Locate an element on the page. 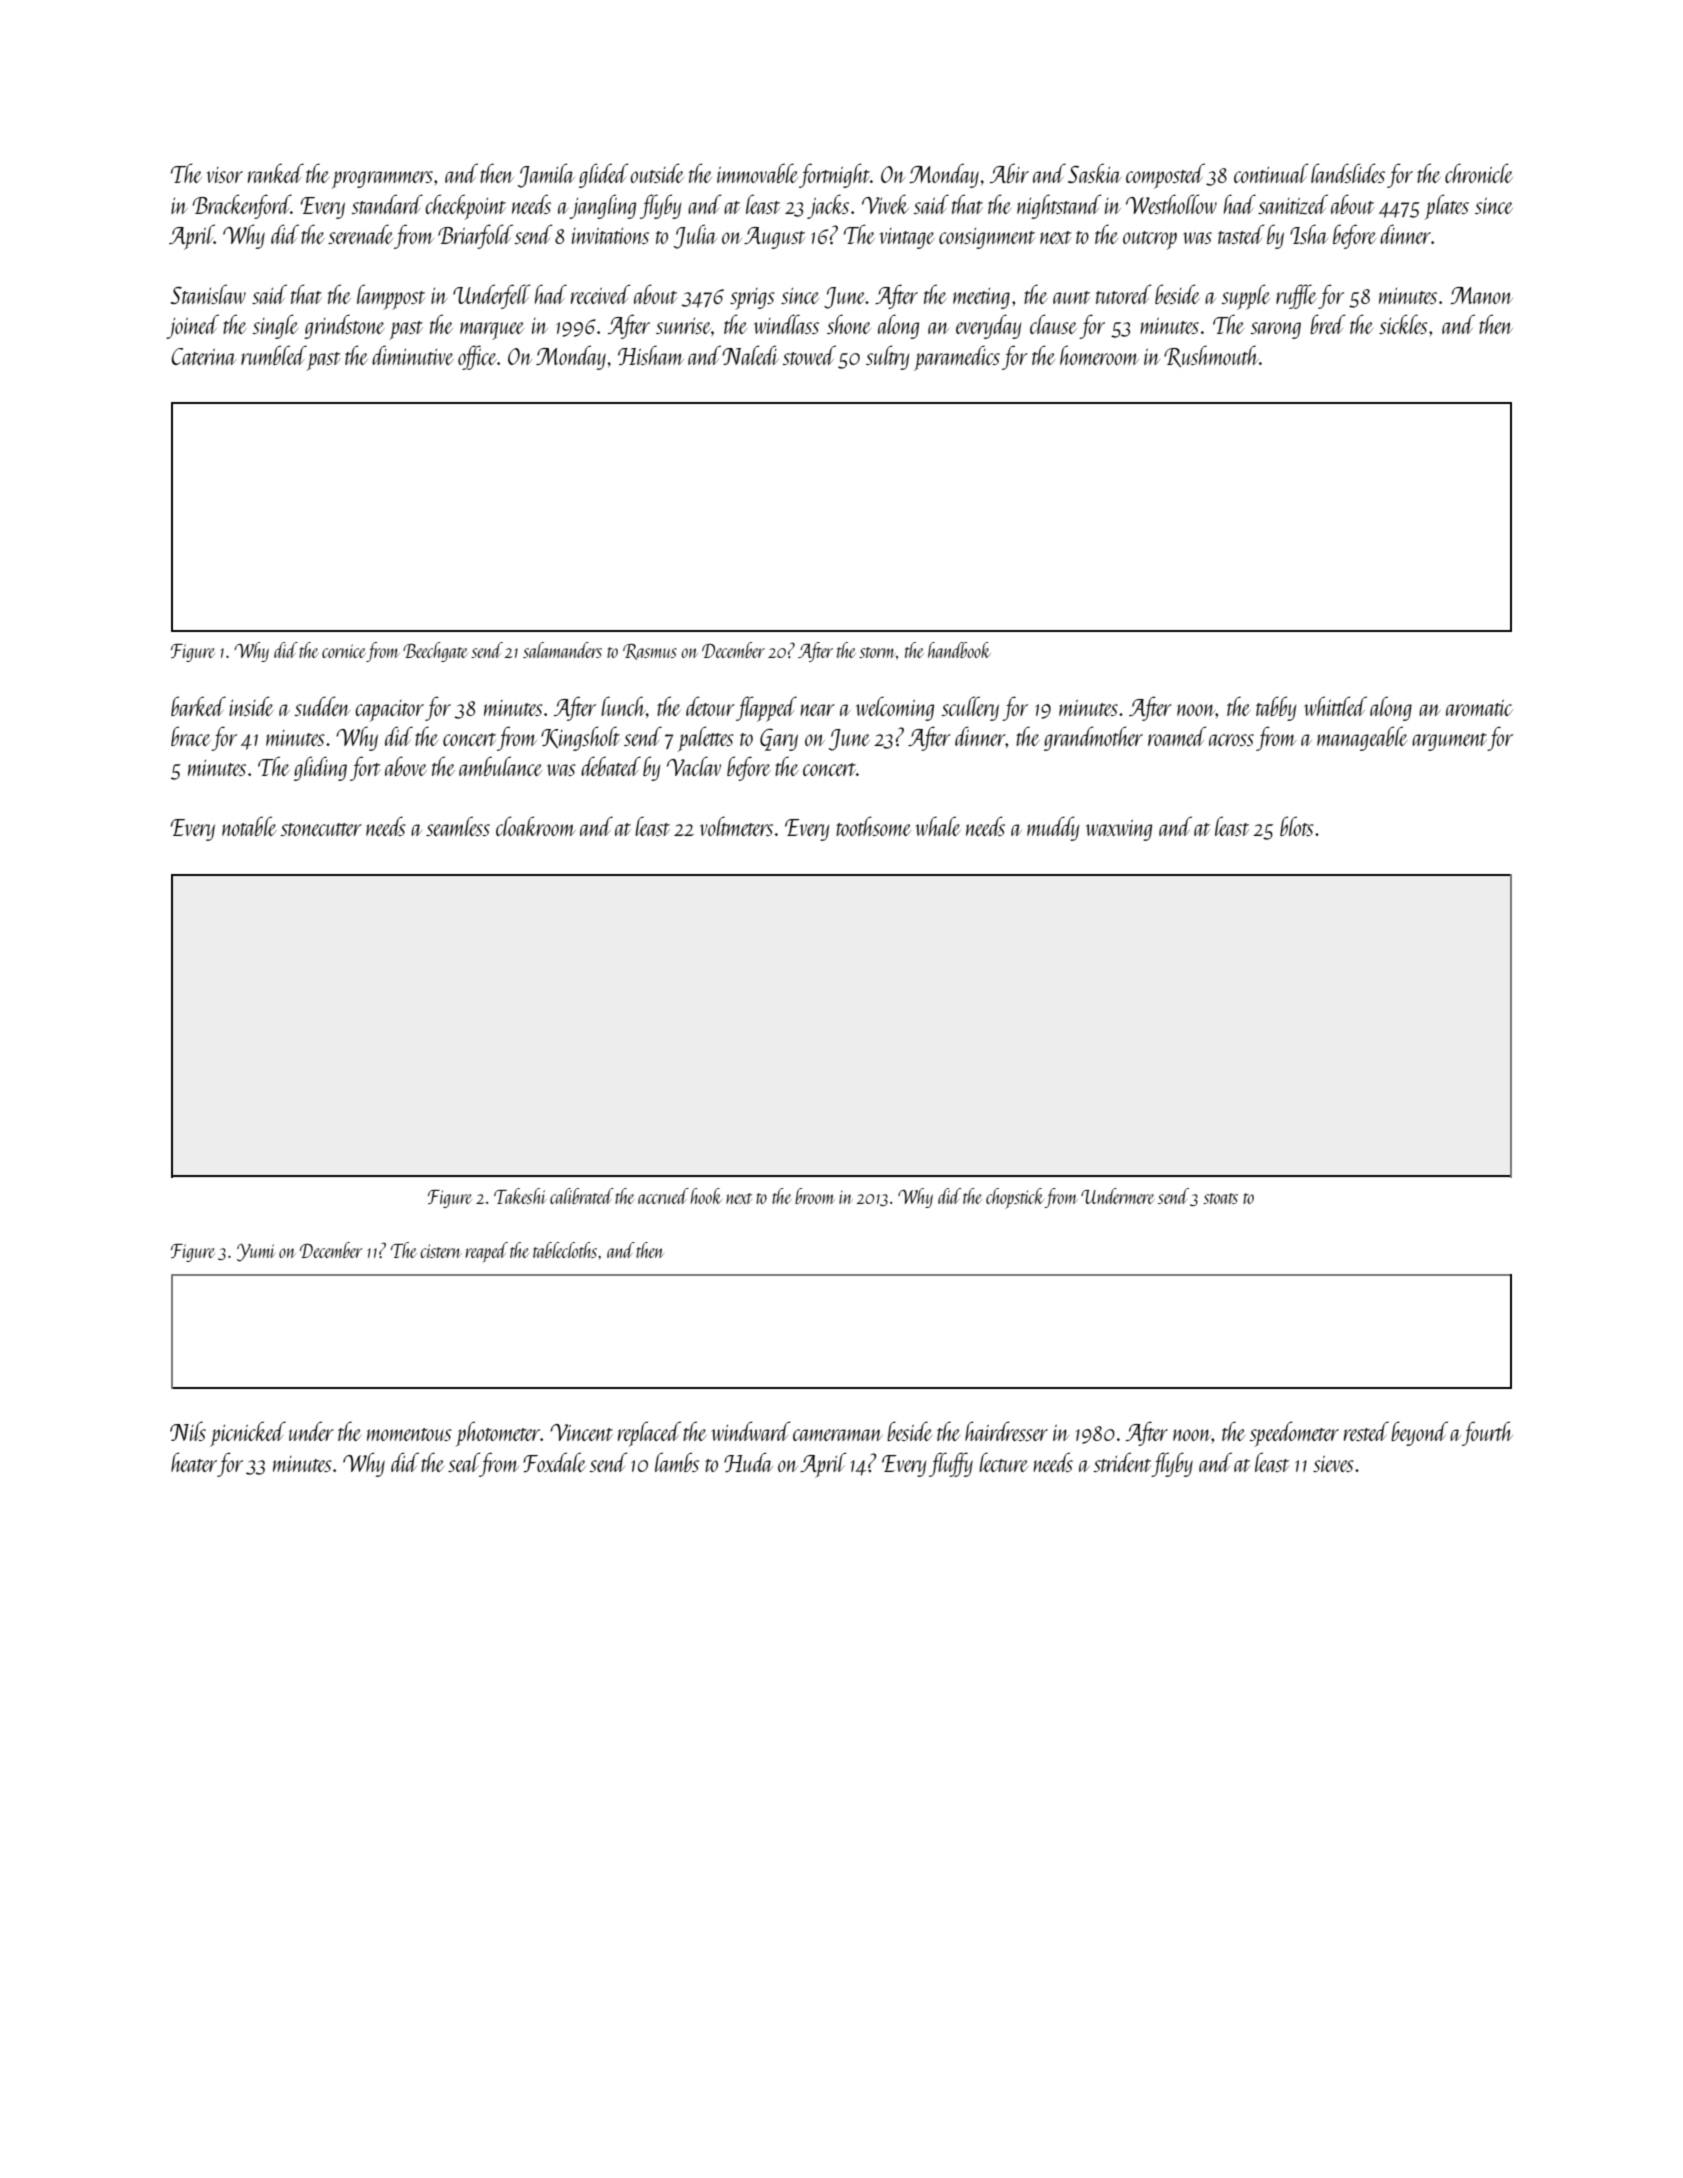 The width and height of the document is (1683, 2178). sarong is located at coordinates (1275, 330).
